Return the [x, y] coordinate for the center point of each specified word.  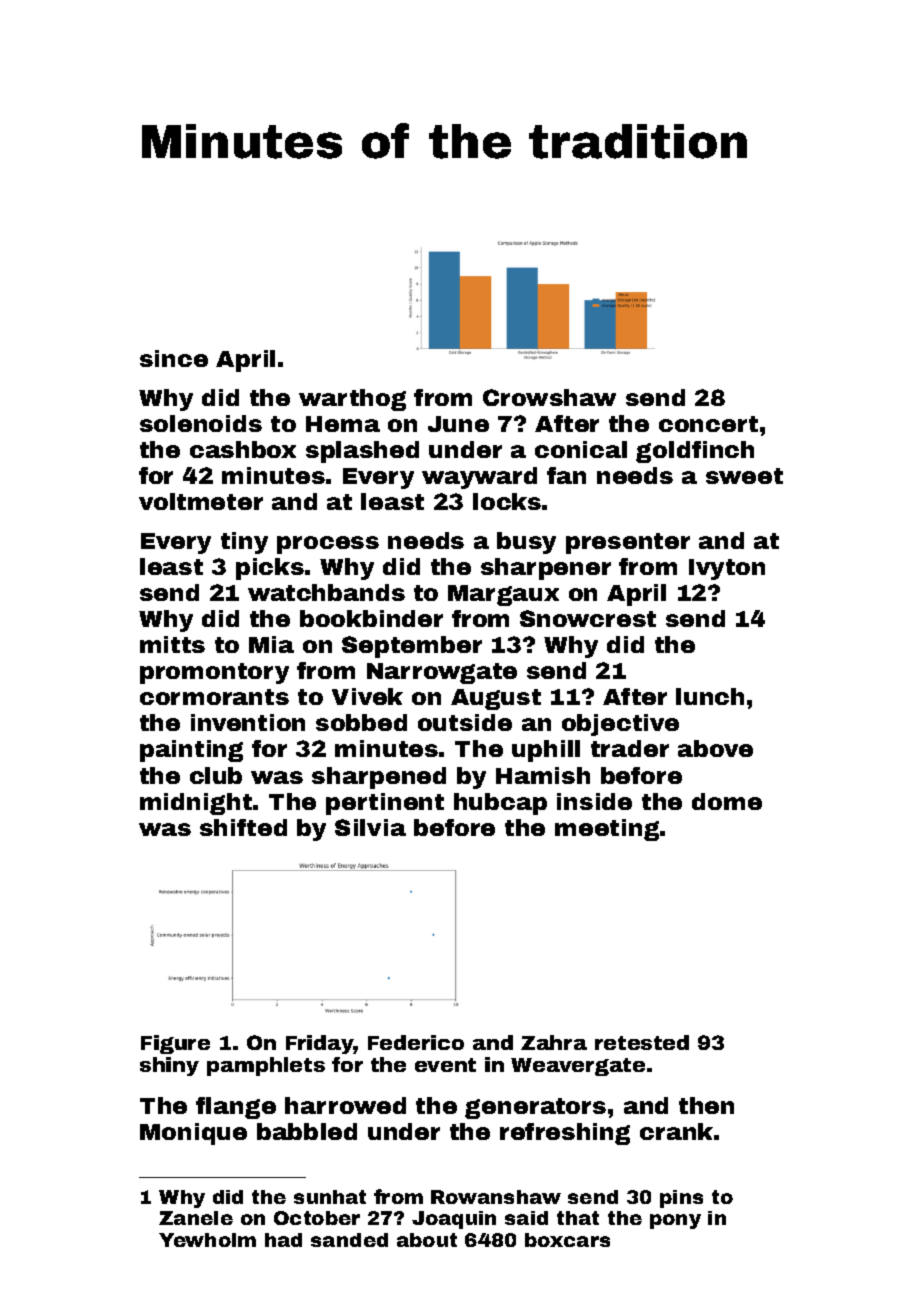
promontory [214, 673]
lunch [710, 696]
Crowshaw [549, 397]
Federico [416, 1042]
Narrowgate [442, 673]
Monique [193, 1134]
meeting [607, 830]
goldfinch [695, 452]
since [174, 358]
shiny [169, 1066]
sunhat [330, 1197]
